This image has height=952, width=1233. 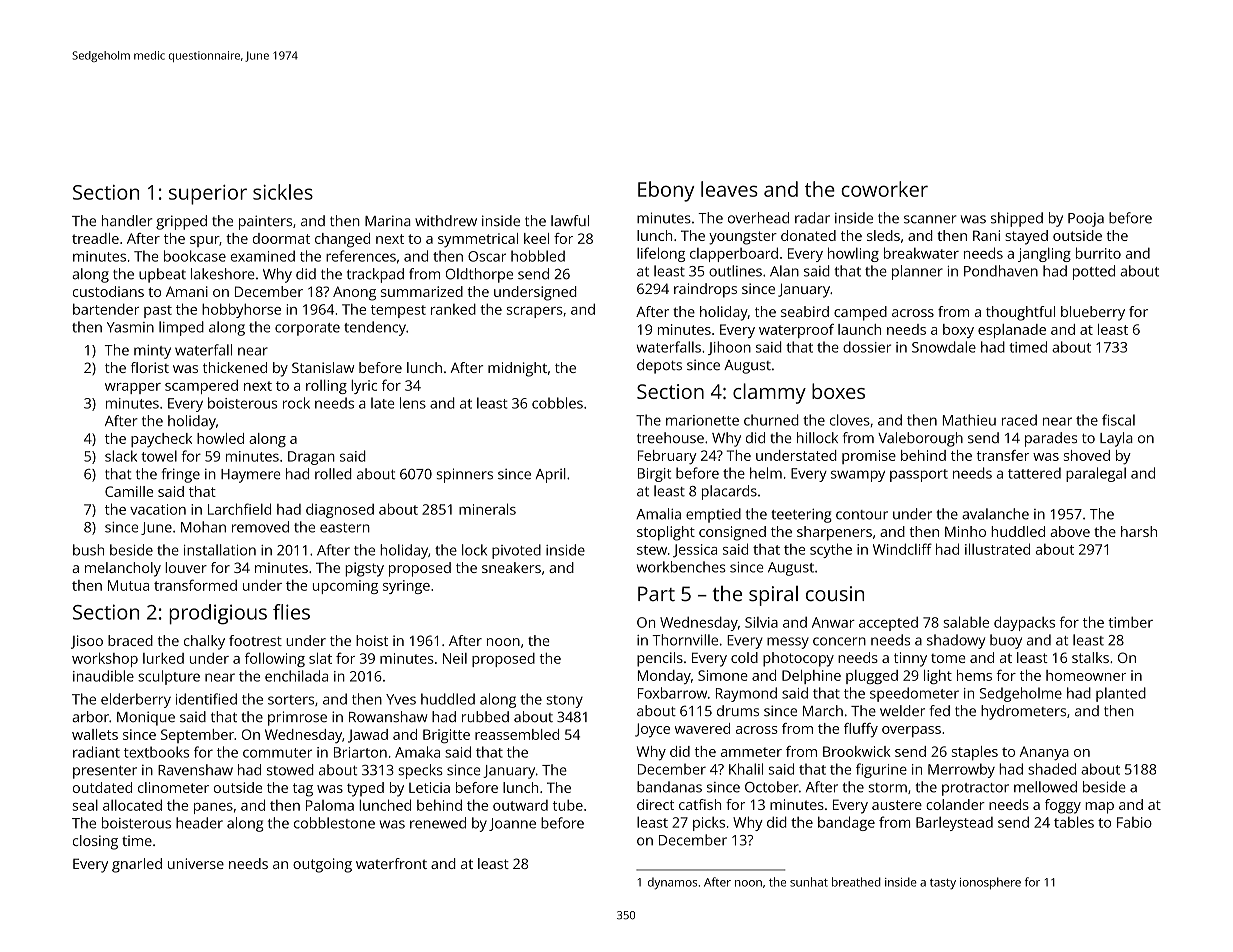 I want to click on references, so click(x=361, y=256).
